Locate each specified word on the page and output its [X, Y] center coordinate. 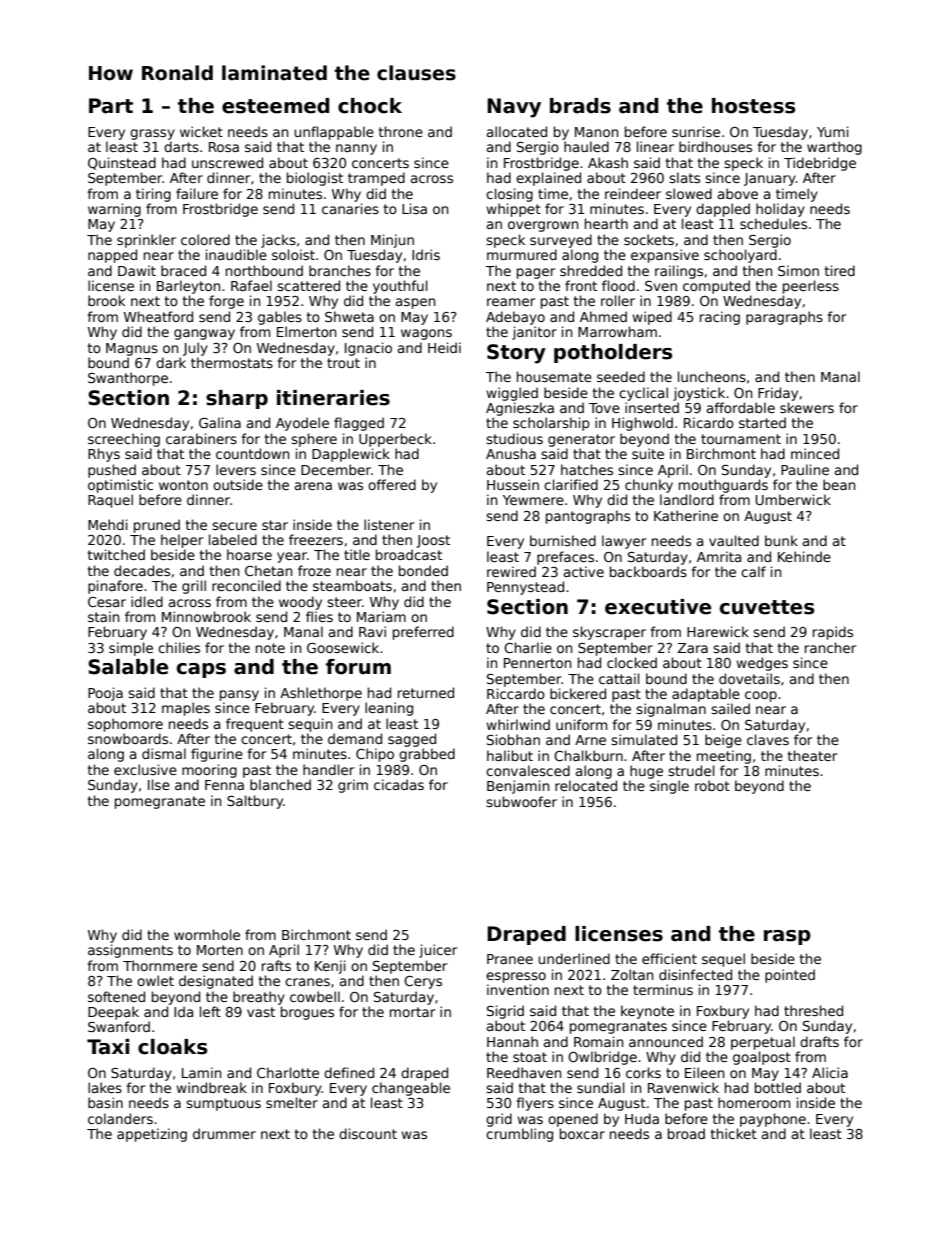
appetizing [152, 1135]
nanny [356, 149]
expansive [665, 256]
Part [111, 106]
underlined [574, 958]
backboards [648, 571]
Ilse [159, 784]
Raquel [110, 501]
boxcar [582, 1133]
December [336, 469]
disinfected [695, 974]
